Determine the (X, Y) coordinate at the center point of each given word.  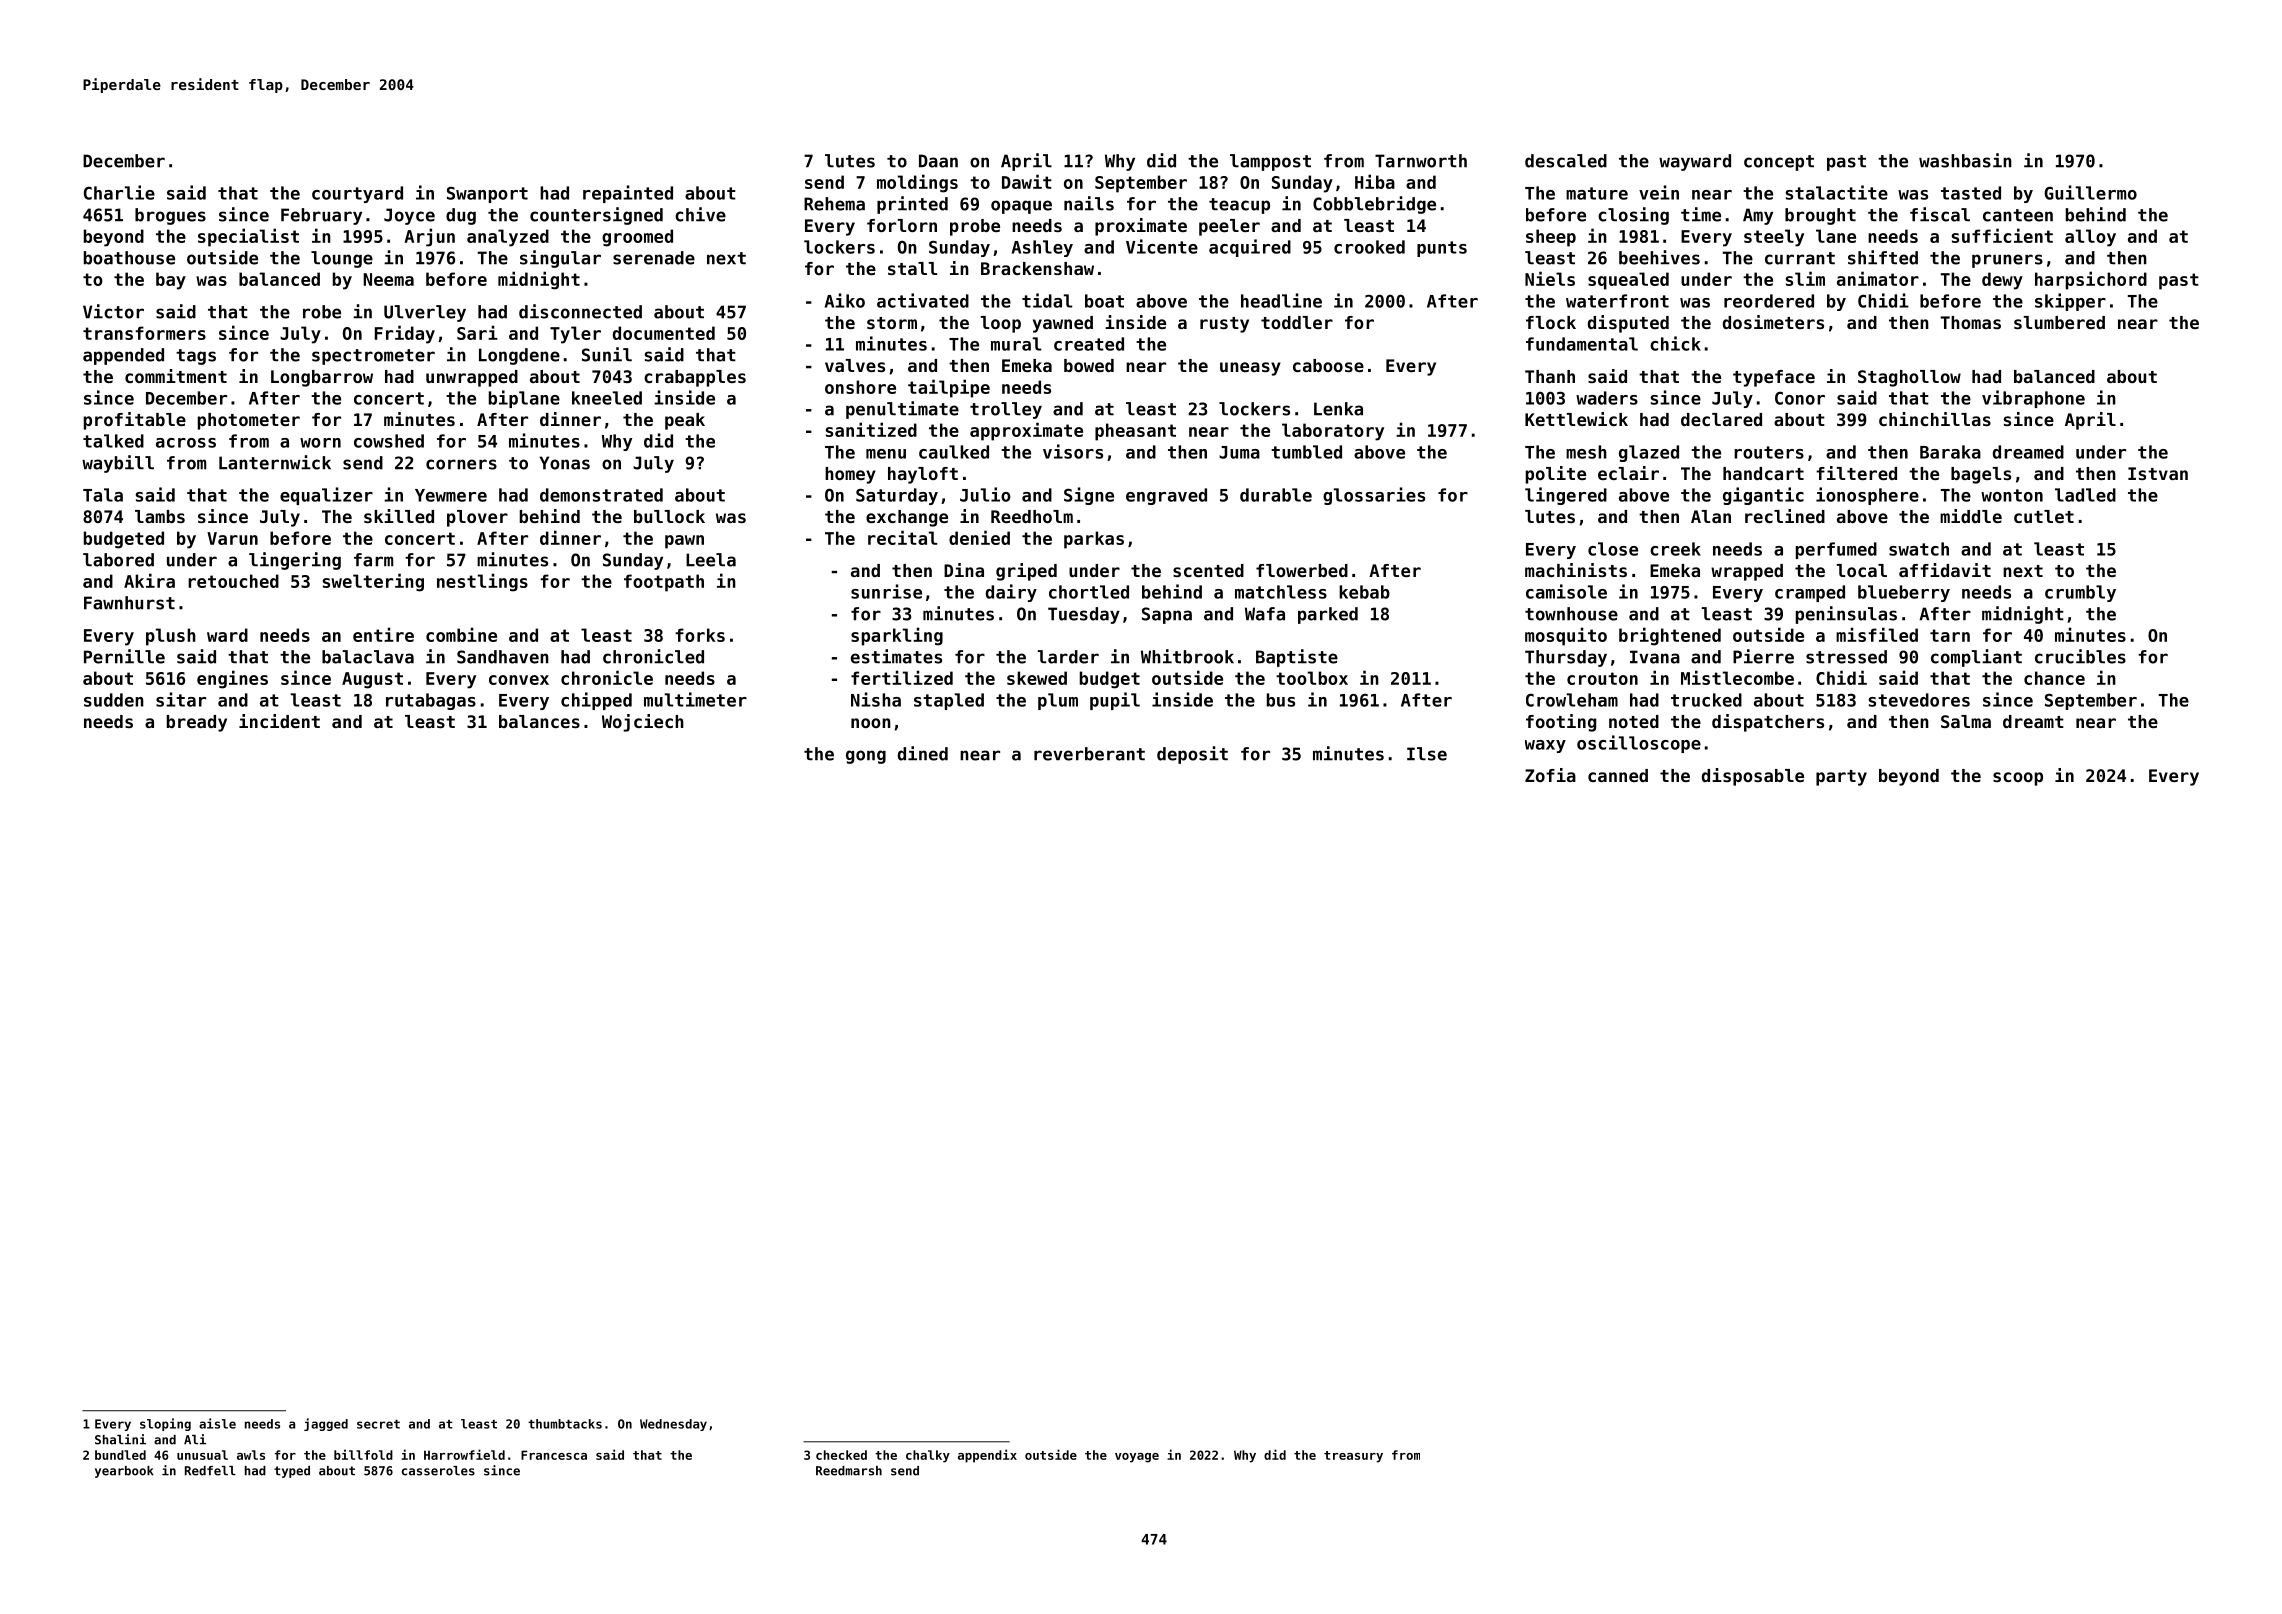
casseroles (438, 1471)
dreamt (2033, 721)
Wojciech (643, 723)
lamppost (1270, 162)
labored (118, 560)
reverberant (1089, 754)
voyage (1137, 1458)
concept (1779, 163)
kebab (1364, 592)
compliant (1976, 658)
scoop (2018, 779)
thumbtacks (565, 1424)
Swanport (487, 195)
